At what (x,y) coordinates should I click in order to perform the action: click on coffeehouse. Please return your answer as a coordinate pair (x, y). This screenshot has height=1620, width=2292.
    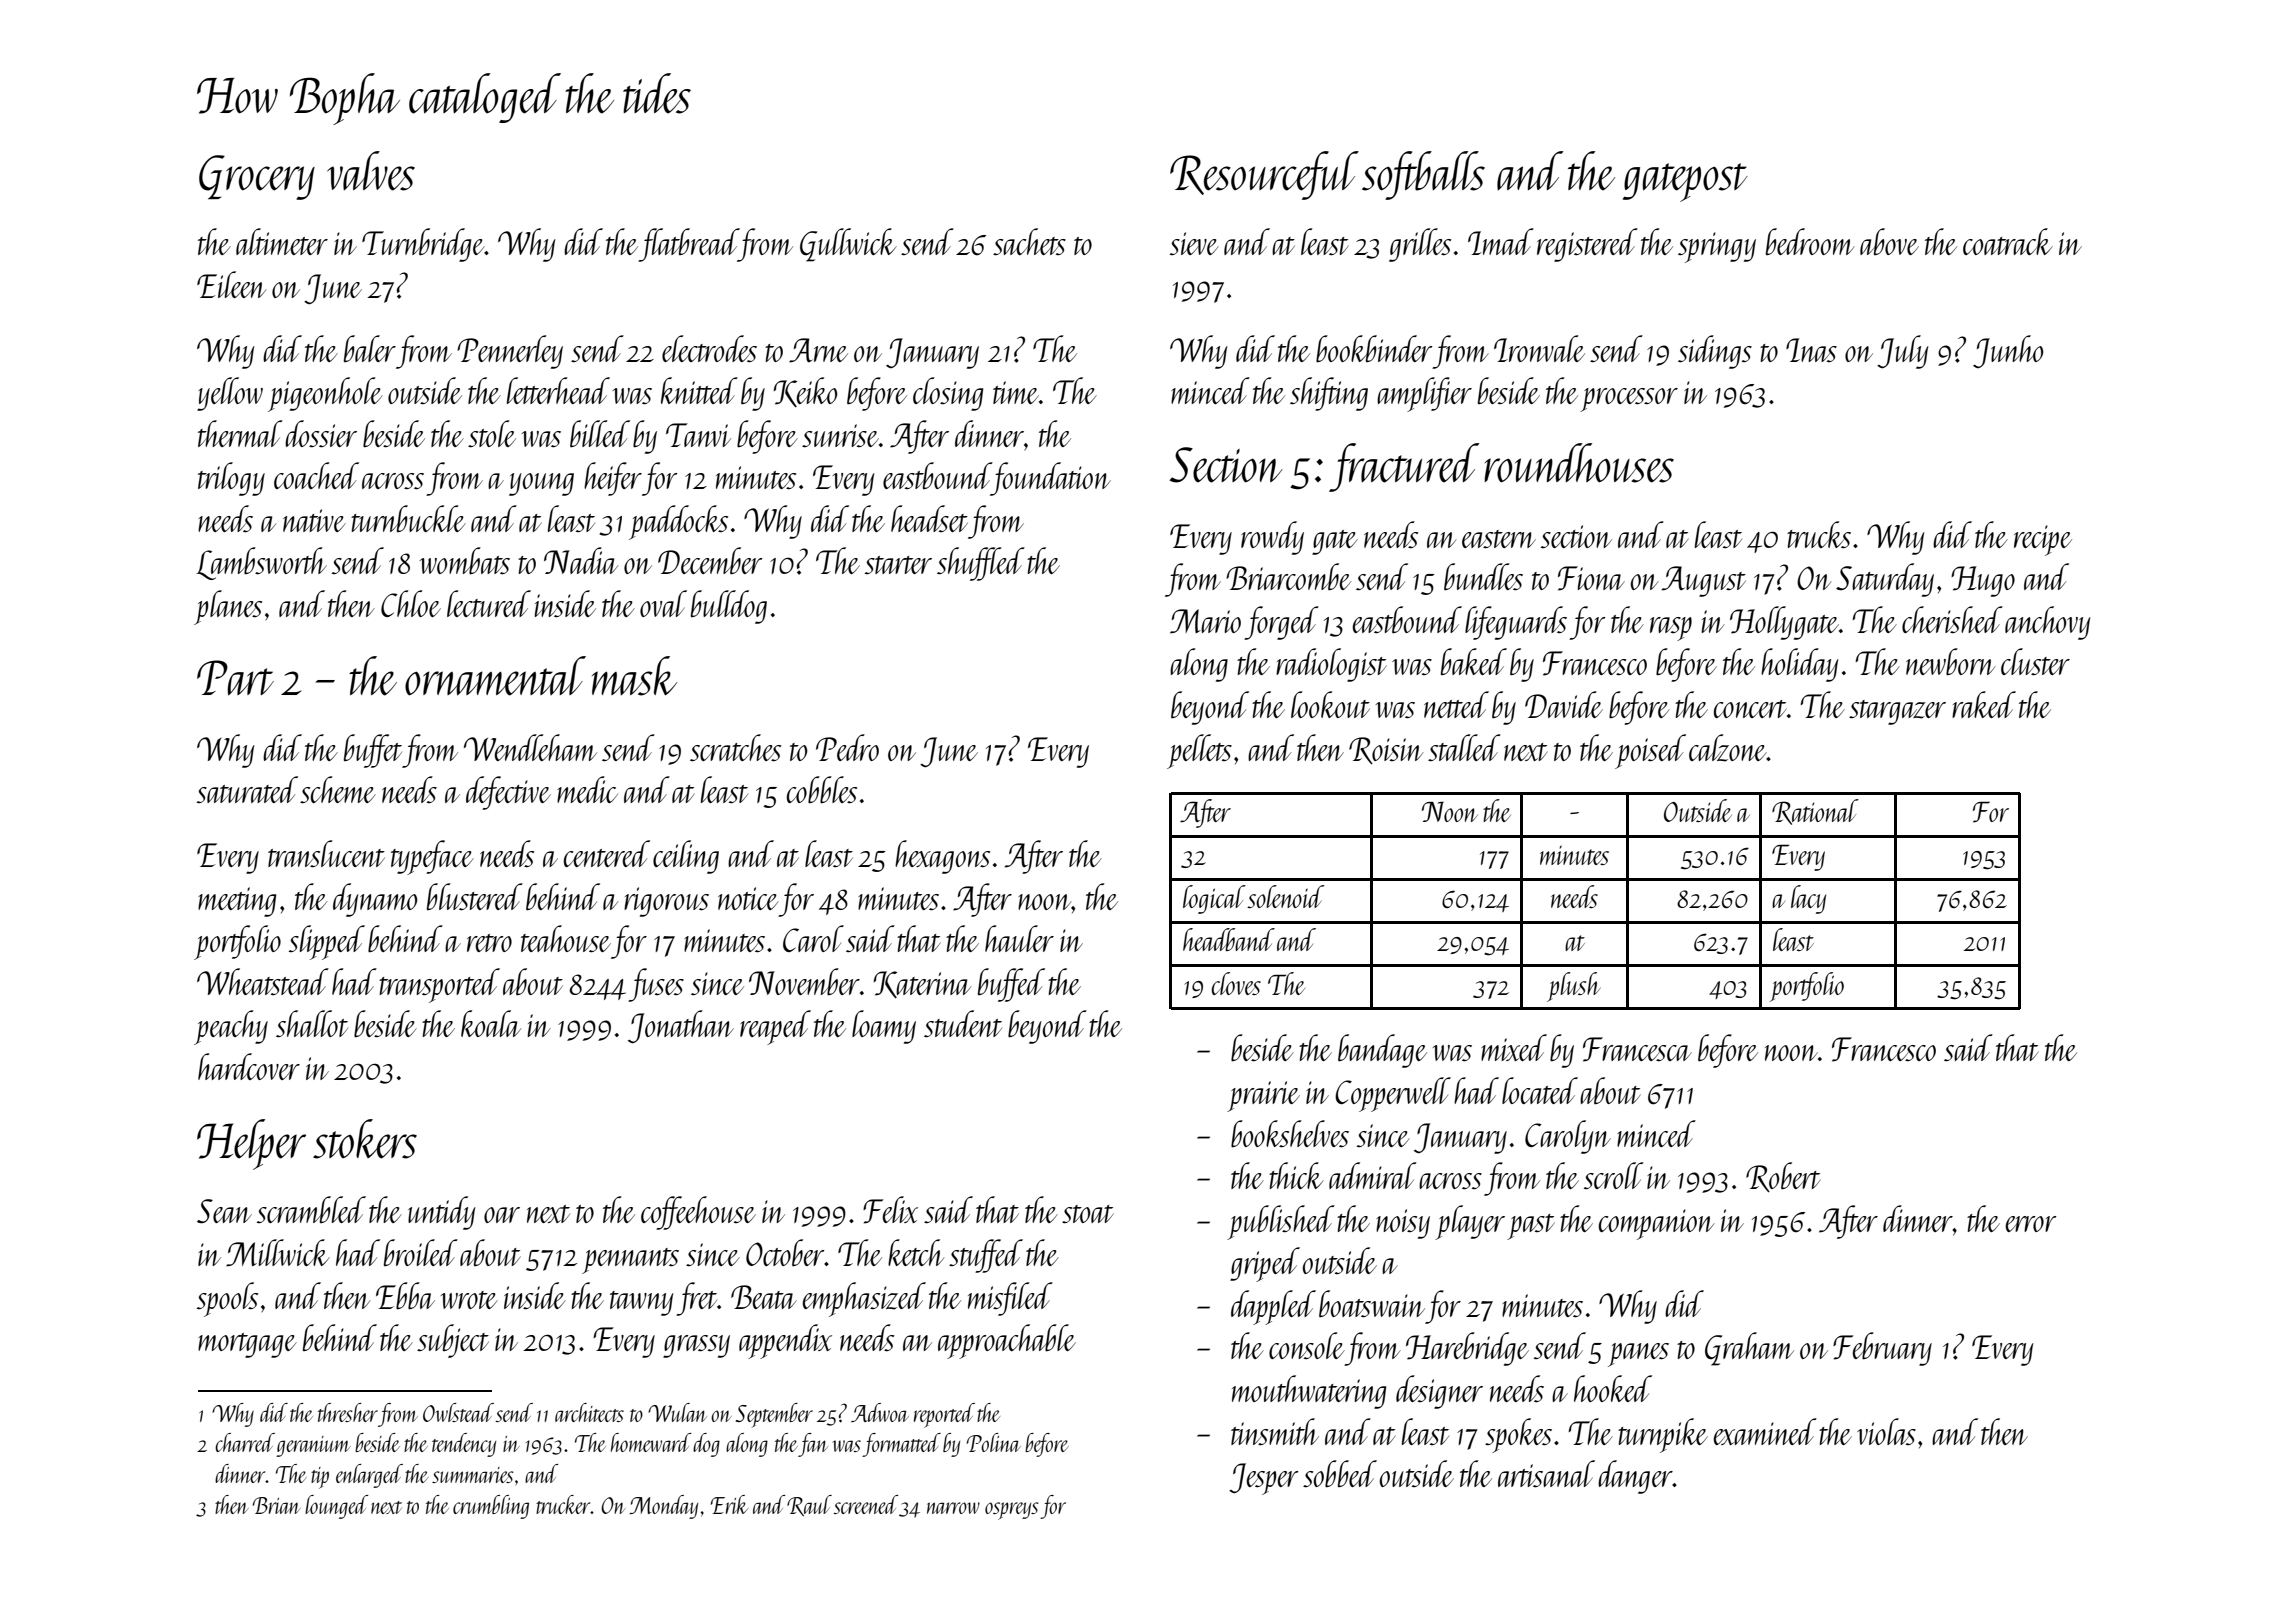
    Looking at the image, I should click on (698, 1213).
